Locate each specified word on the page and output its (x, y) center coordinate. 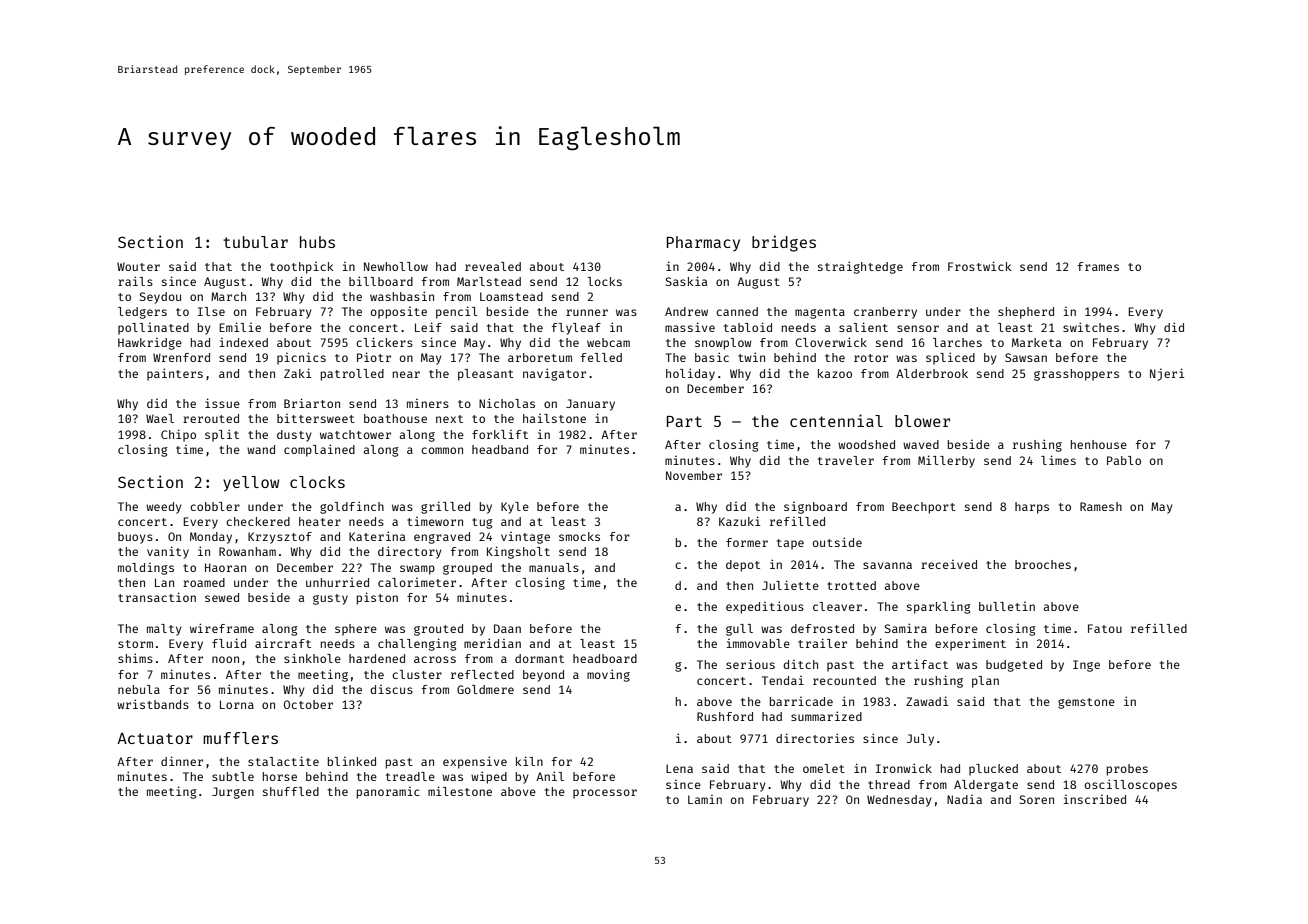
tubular (255, 242)
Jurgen (233, 793)
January (590, 405)
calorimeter (417, 582)
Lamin (705, 799)
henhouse (1099, 444)
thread (889, 784)
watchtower (355, 434)
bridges (784, 243)
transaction (157, 597)
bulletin (1007, 606)
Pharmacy (703, 243)
